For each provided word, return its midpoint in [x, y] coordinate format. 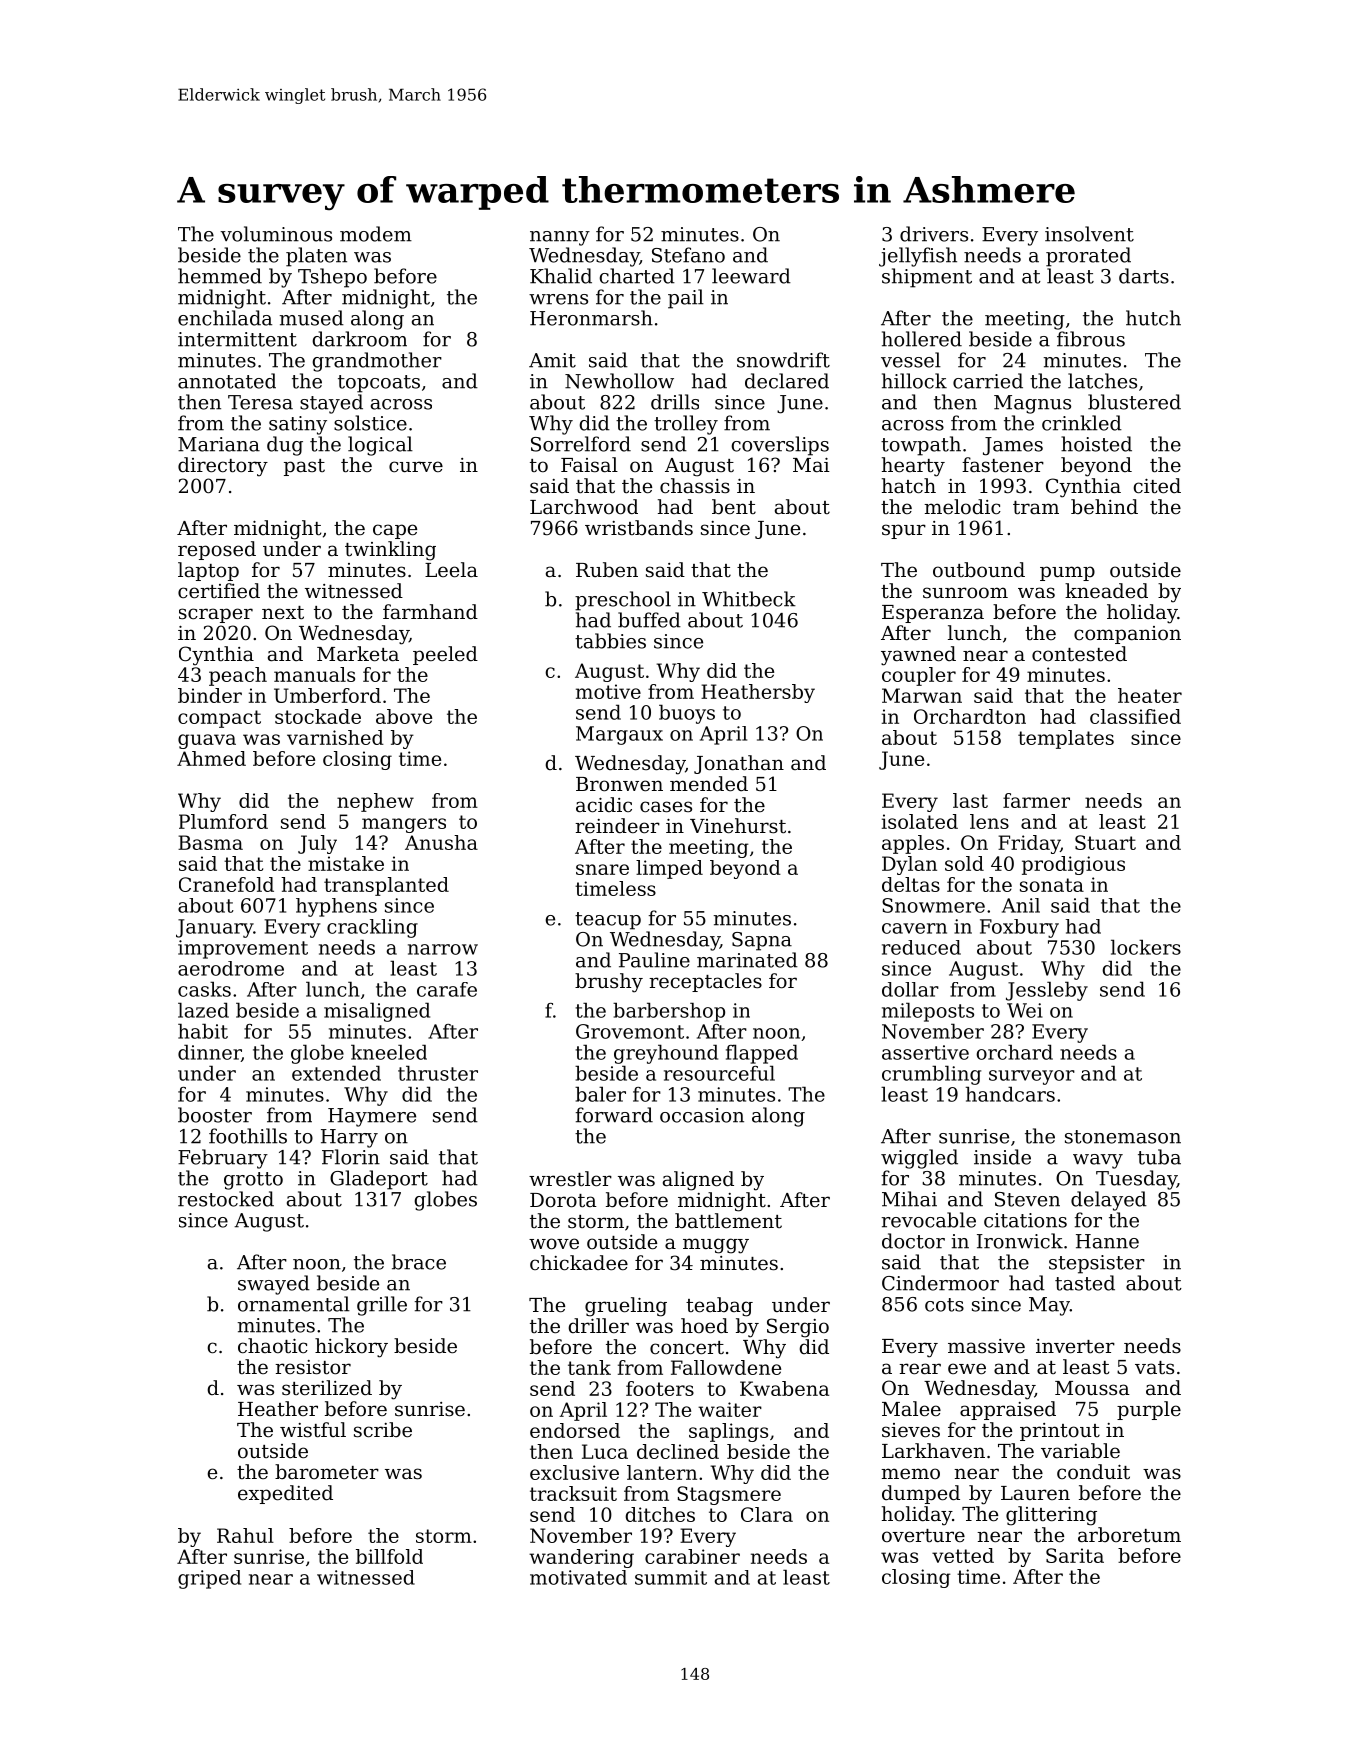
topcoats [379, 384]
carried [988, 381]
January [214, 928]
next [283, 612]
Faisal [589, 464]
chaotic [273, 1346]
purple [1149, 1410]
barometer [327, 1472]
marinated [747, 960]
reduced [921, 947]
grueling [626, 1307]
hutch [1153, 318]
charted [637, 276]
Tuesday [1136, 1180]
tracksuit [573, 1493]
